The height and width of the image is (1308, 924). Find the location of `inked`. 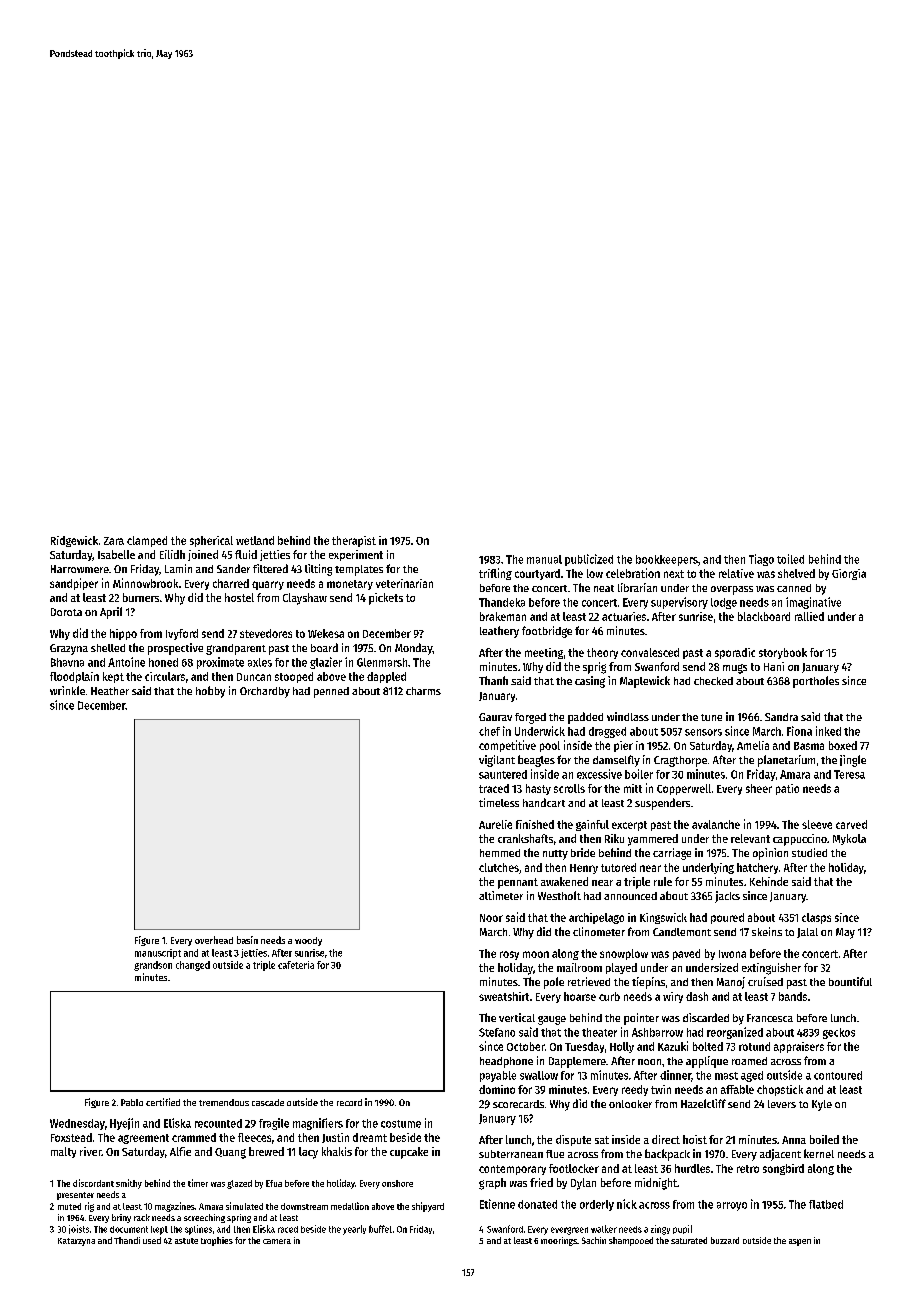

inked is located at coordinates (828, 731).
